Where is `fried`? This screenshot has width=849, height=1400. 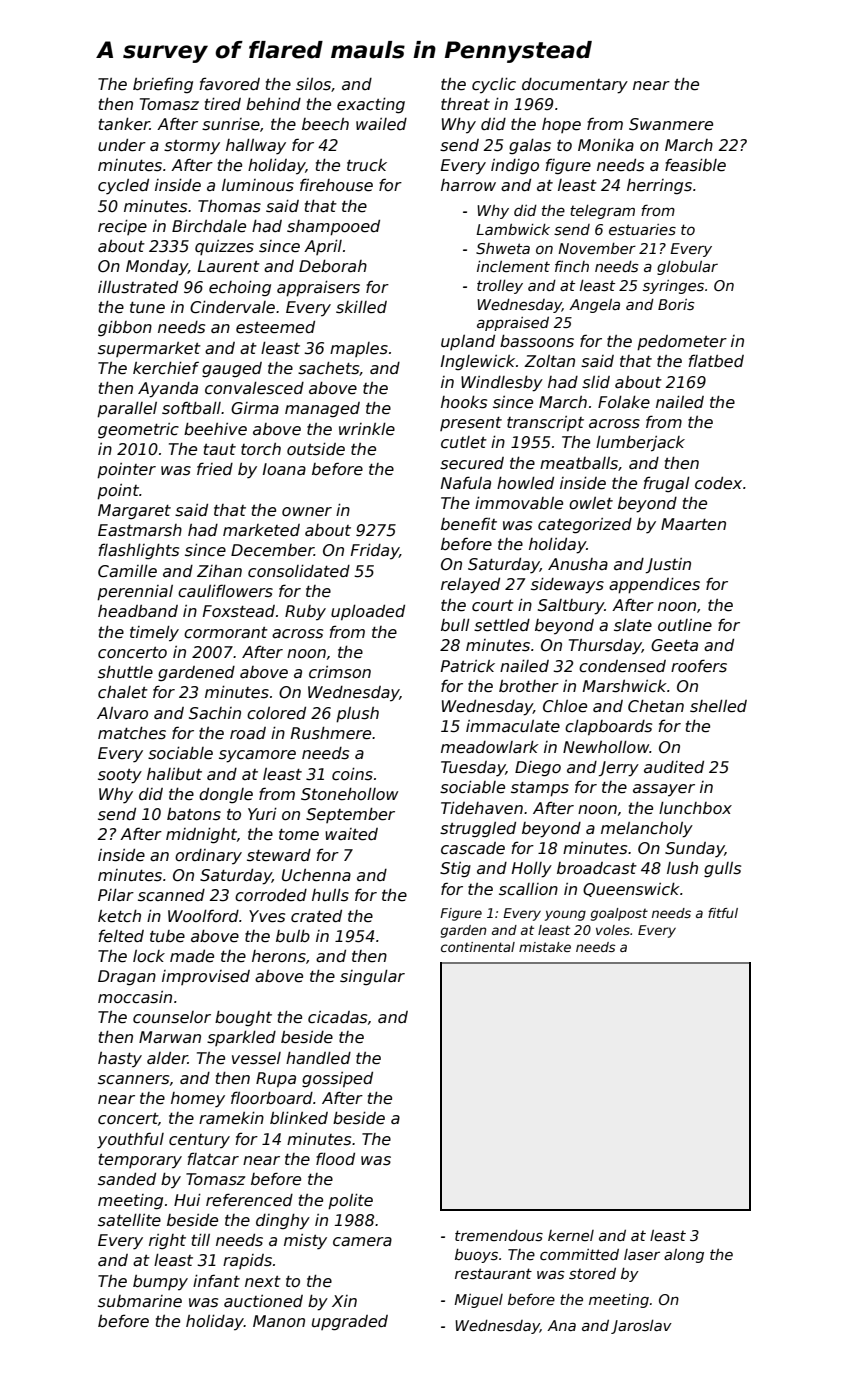 fried is located at coordinates (215, 468).
